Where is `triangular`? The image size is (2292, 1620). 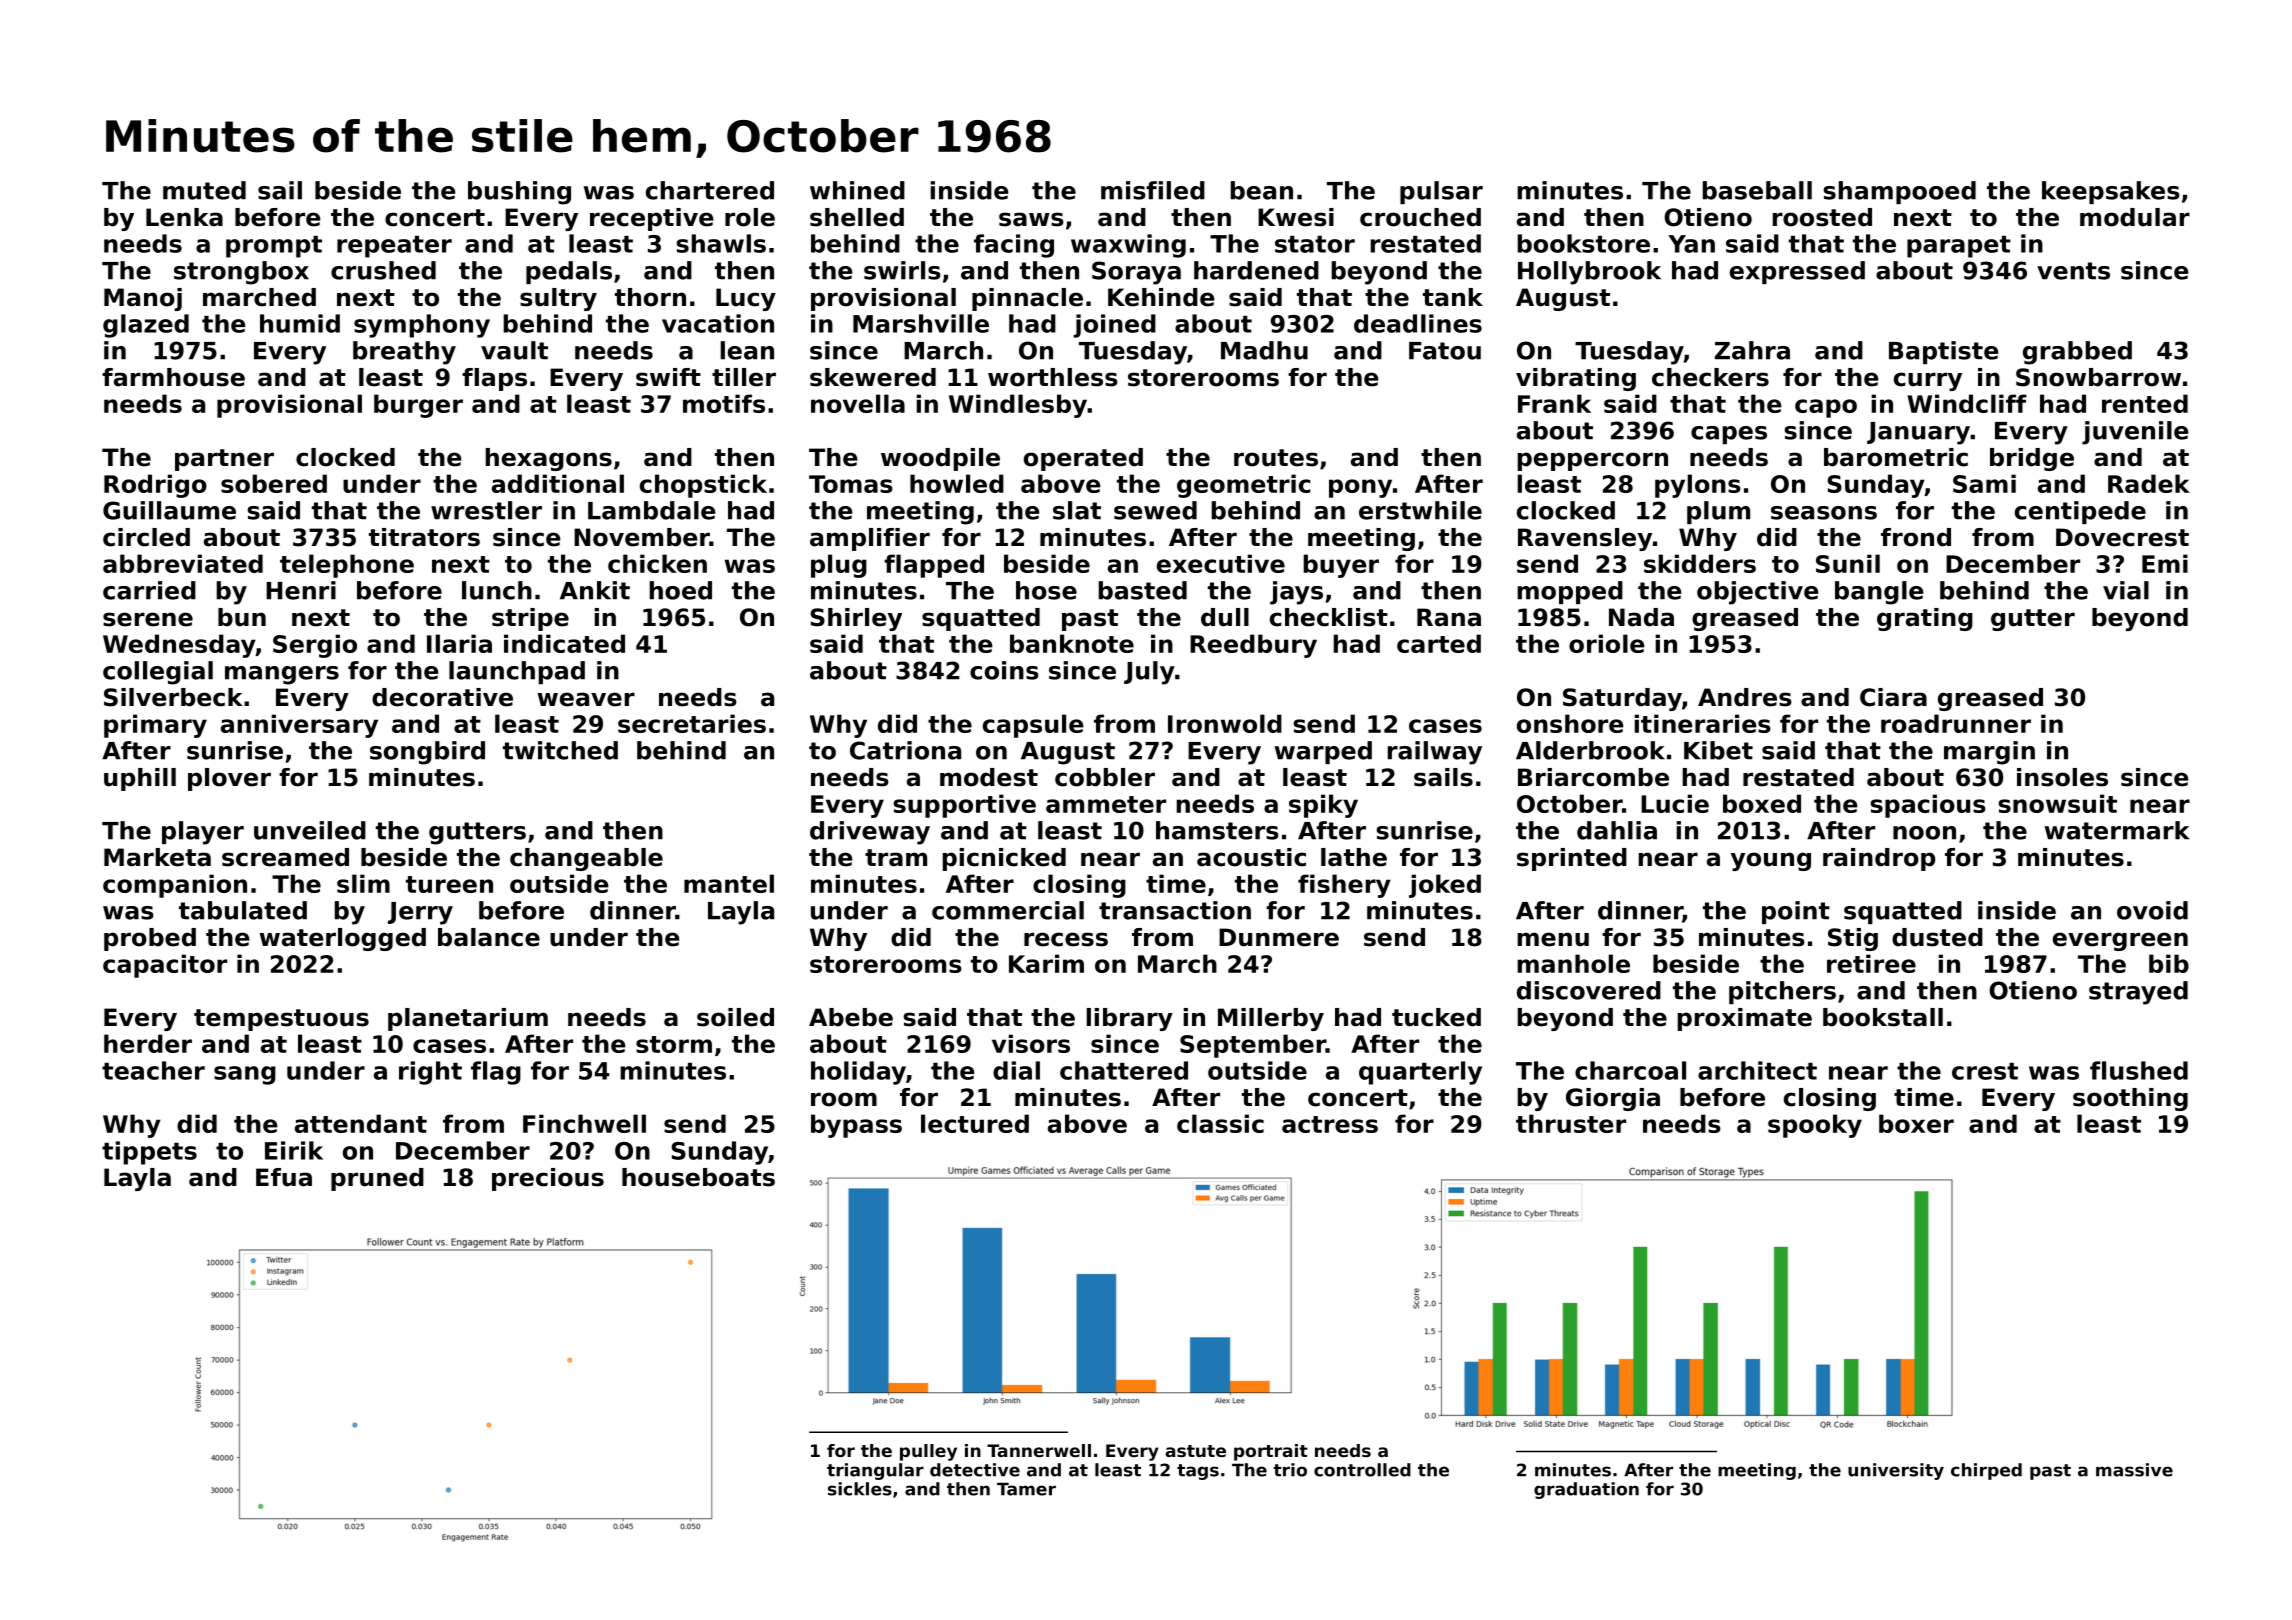 triangular is located at coordinates (875, 1471).
